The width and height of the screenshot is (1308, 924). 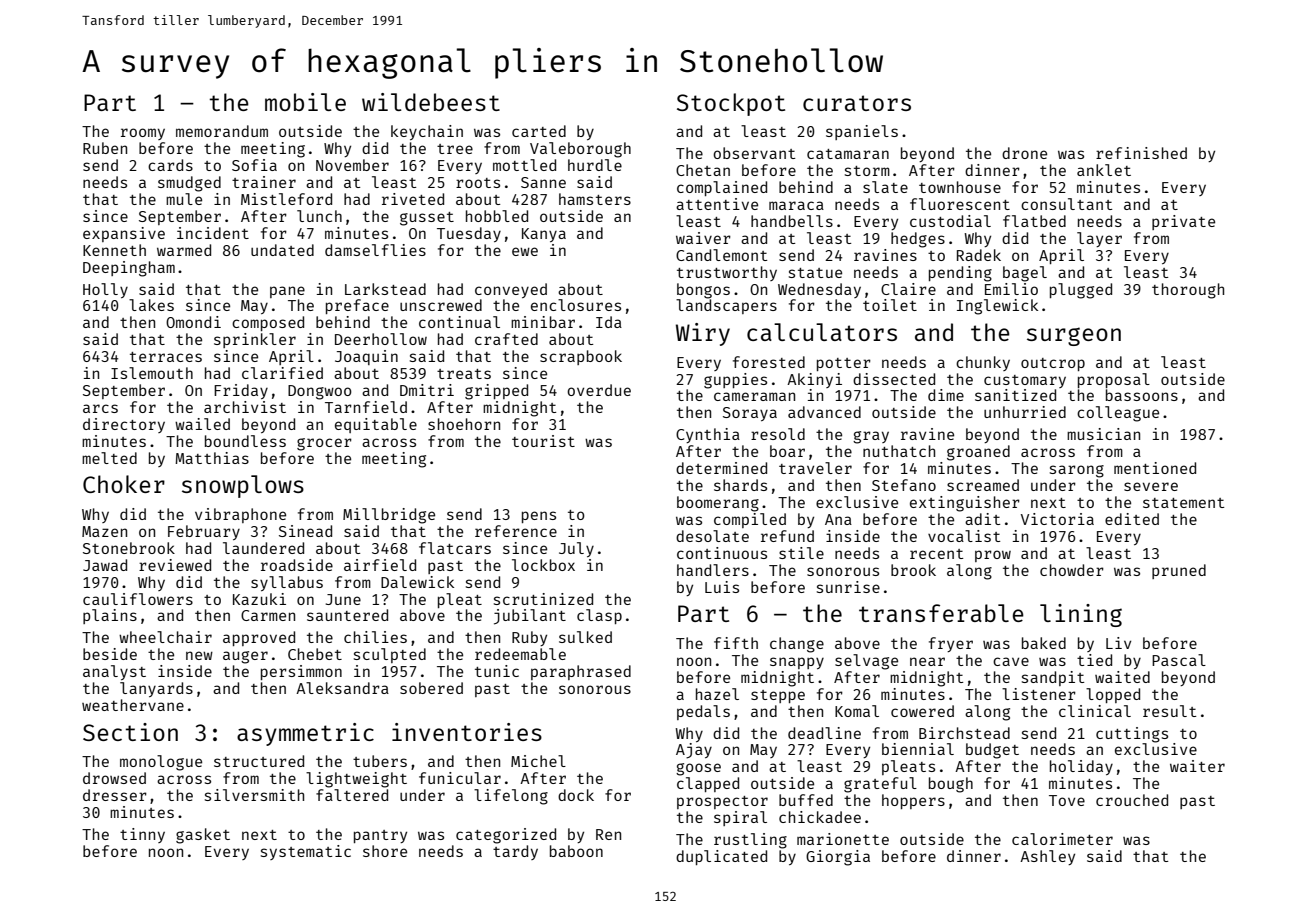 What do you see at coordinates (142, 835) in the screenshot?
I see `tinny` at bounding box center [142, 835].
